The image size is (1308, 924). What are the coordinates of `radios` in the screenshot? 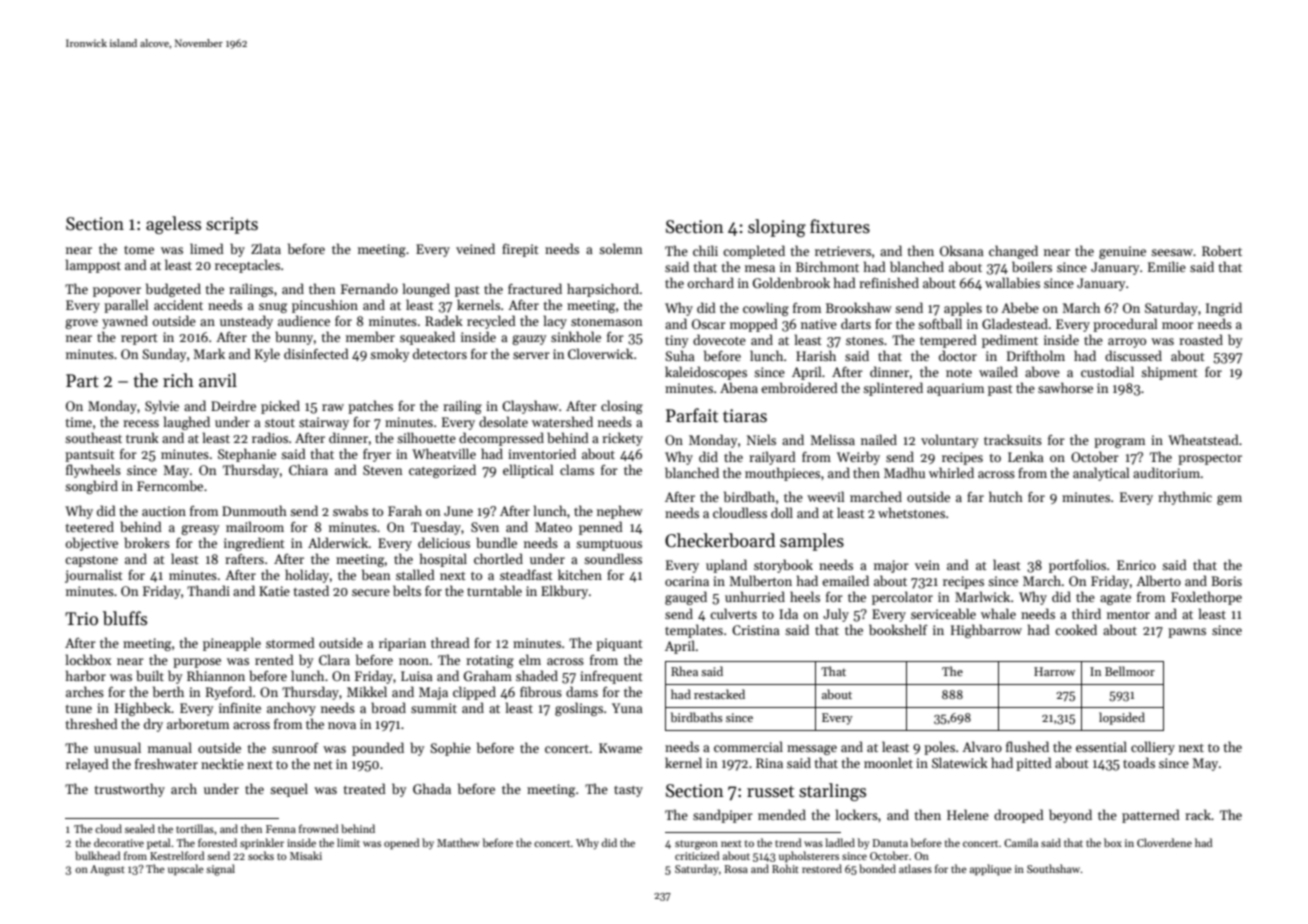 It's located at (270, 437).
